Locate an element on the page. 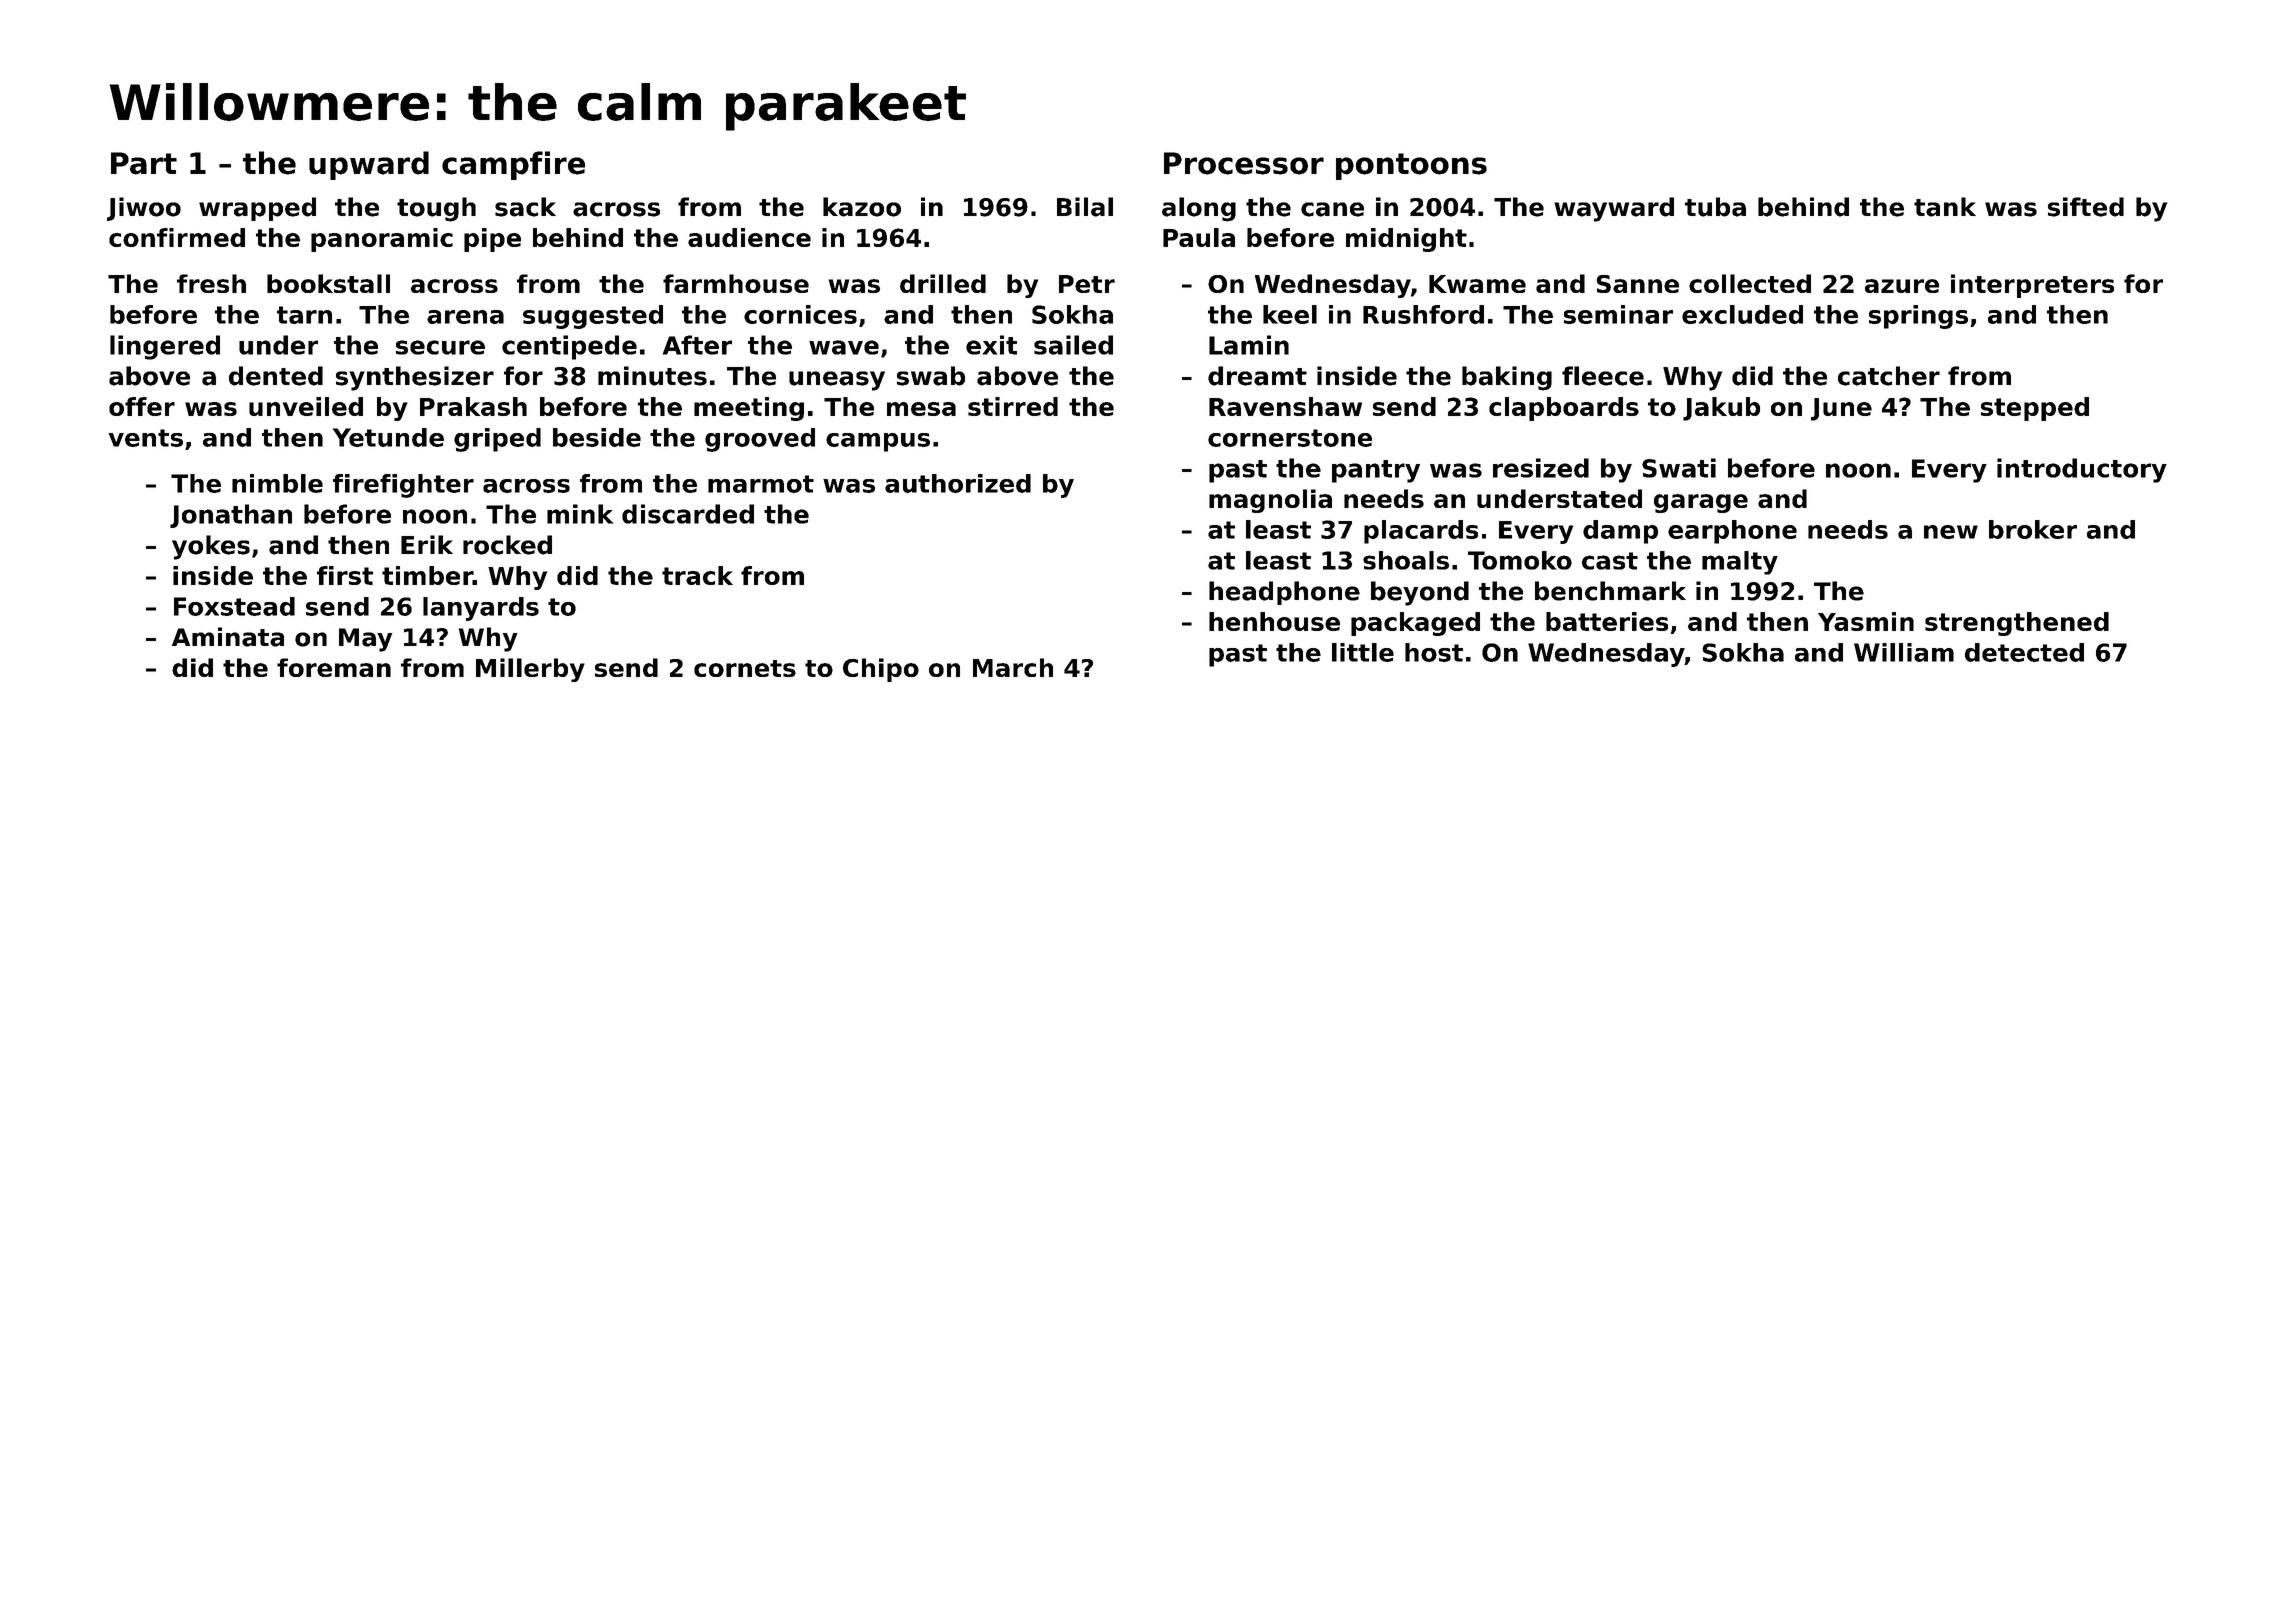  Part is located at coordinates (144, 163).
